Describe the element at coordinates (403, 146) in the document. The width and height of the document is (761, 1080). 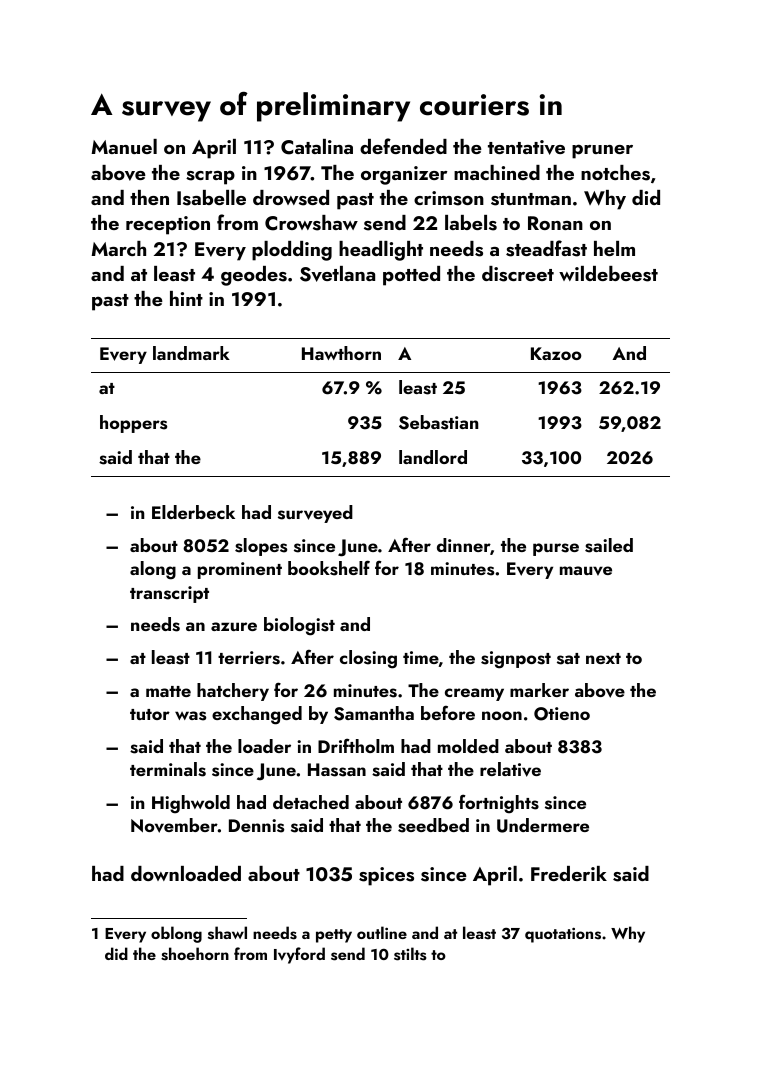
I see `defended` at that location.
